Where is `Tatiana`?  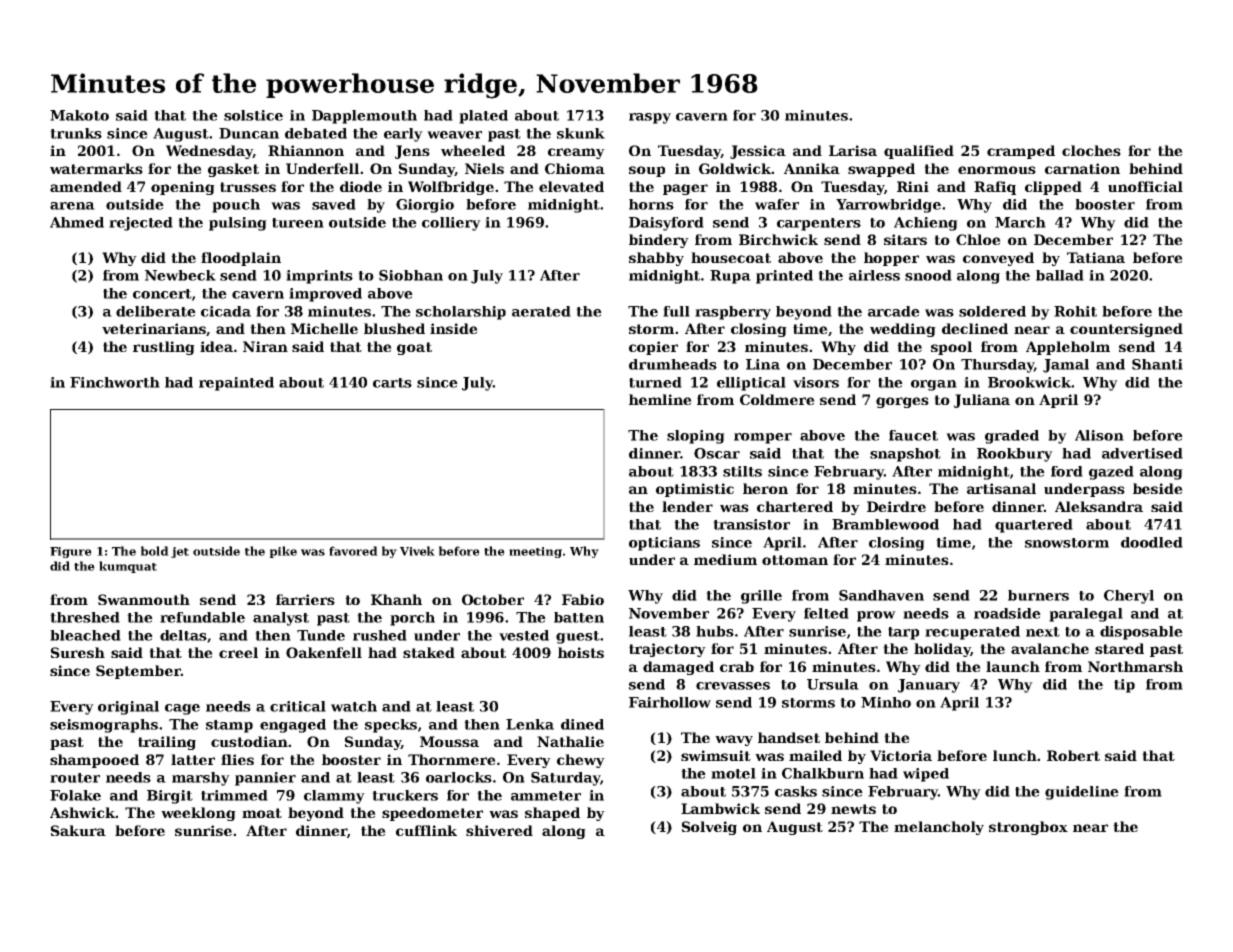 Tatiana is located at coordinates (1096, 257).
